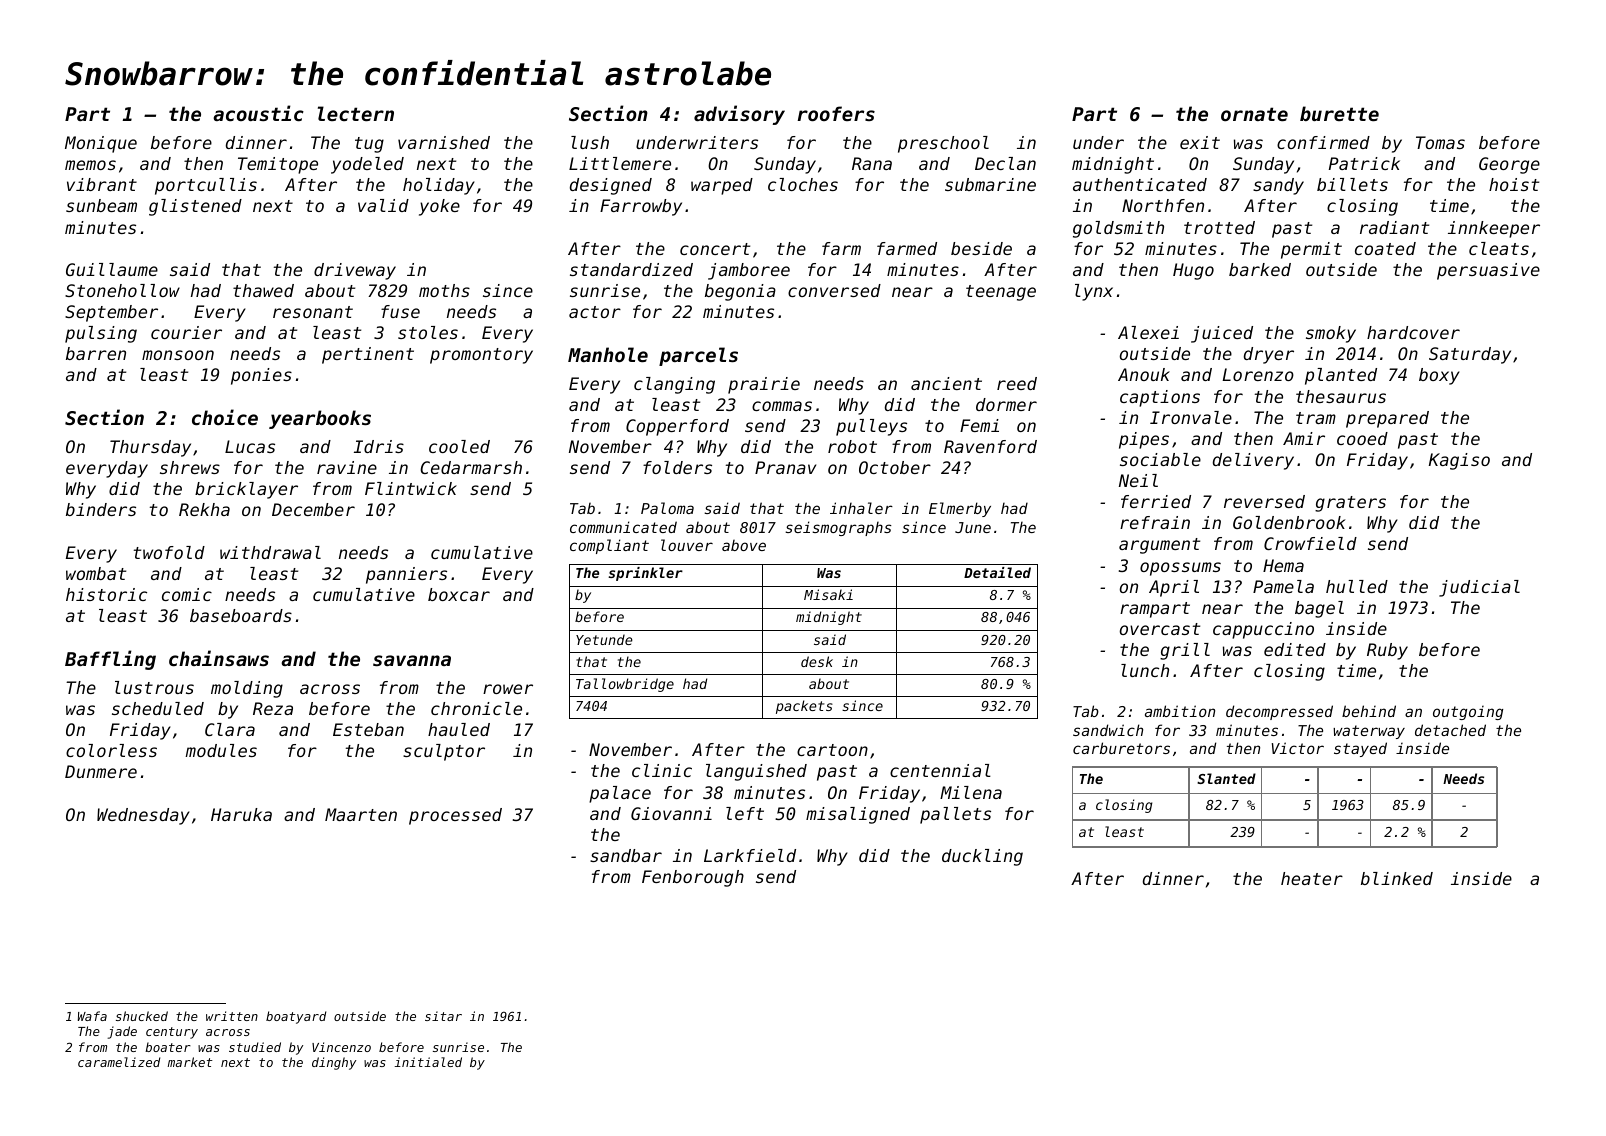  Describe the element at coordinates (1264, 501) in the screenshot. I see `reversed` at that location.
